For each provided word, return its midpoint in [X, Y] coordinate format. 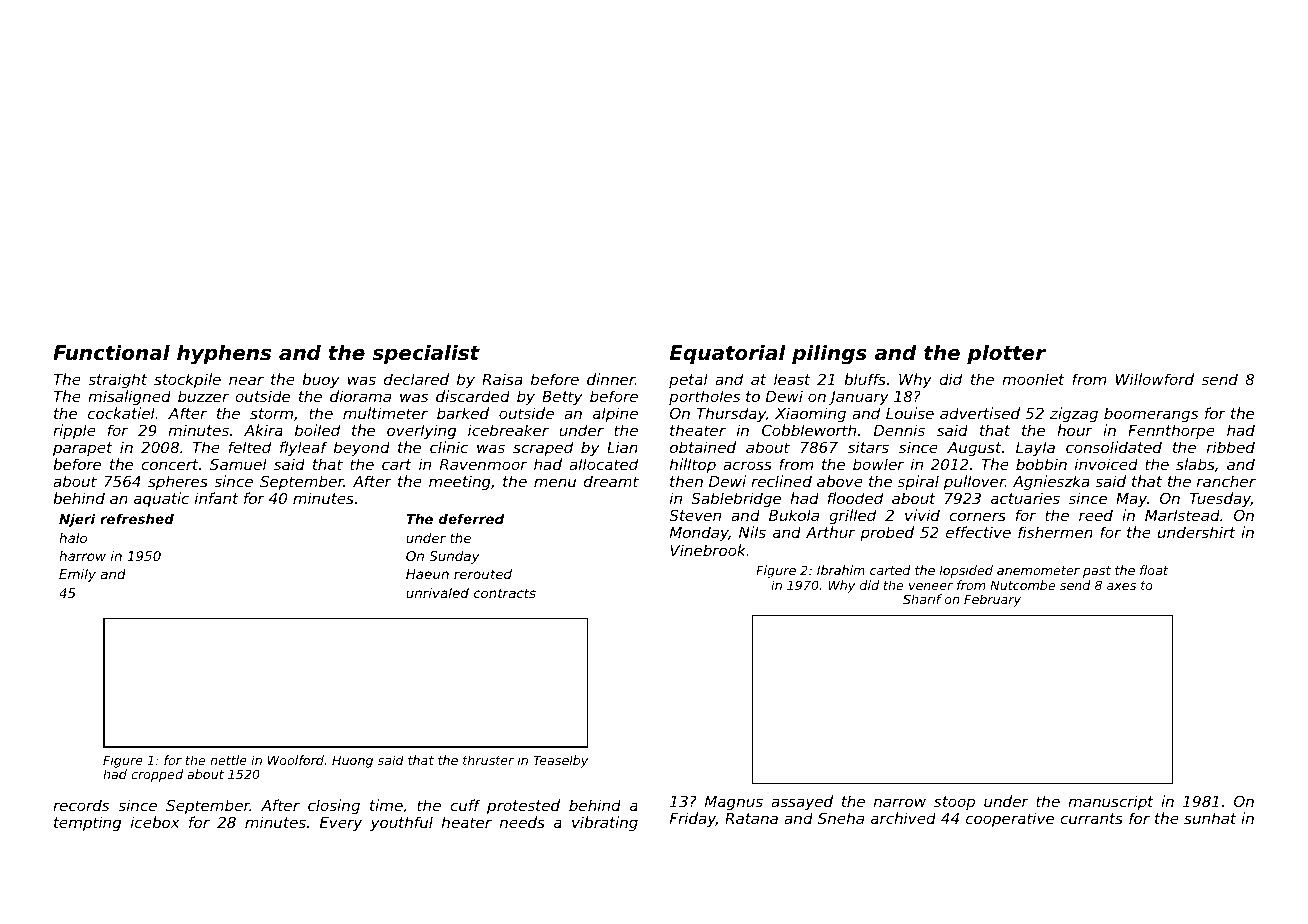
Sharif [922, 599]
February [992, 600]
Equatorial [728, 354]
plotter [1006, 354]
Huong [352, 761]
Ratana [751, 818]
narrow [900, 802]
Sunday [454, 557]
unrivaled [437, 593]
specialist [426, 354]
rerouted [483, 574]
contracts [505, 593]
